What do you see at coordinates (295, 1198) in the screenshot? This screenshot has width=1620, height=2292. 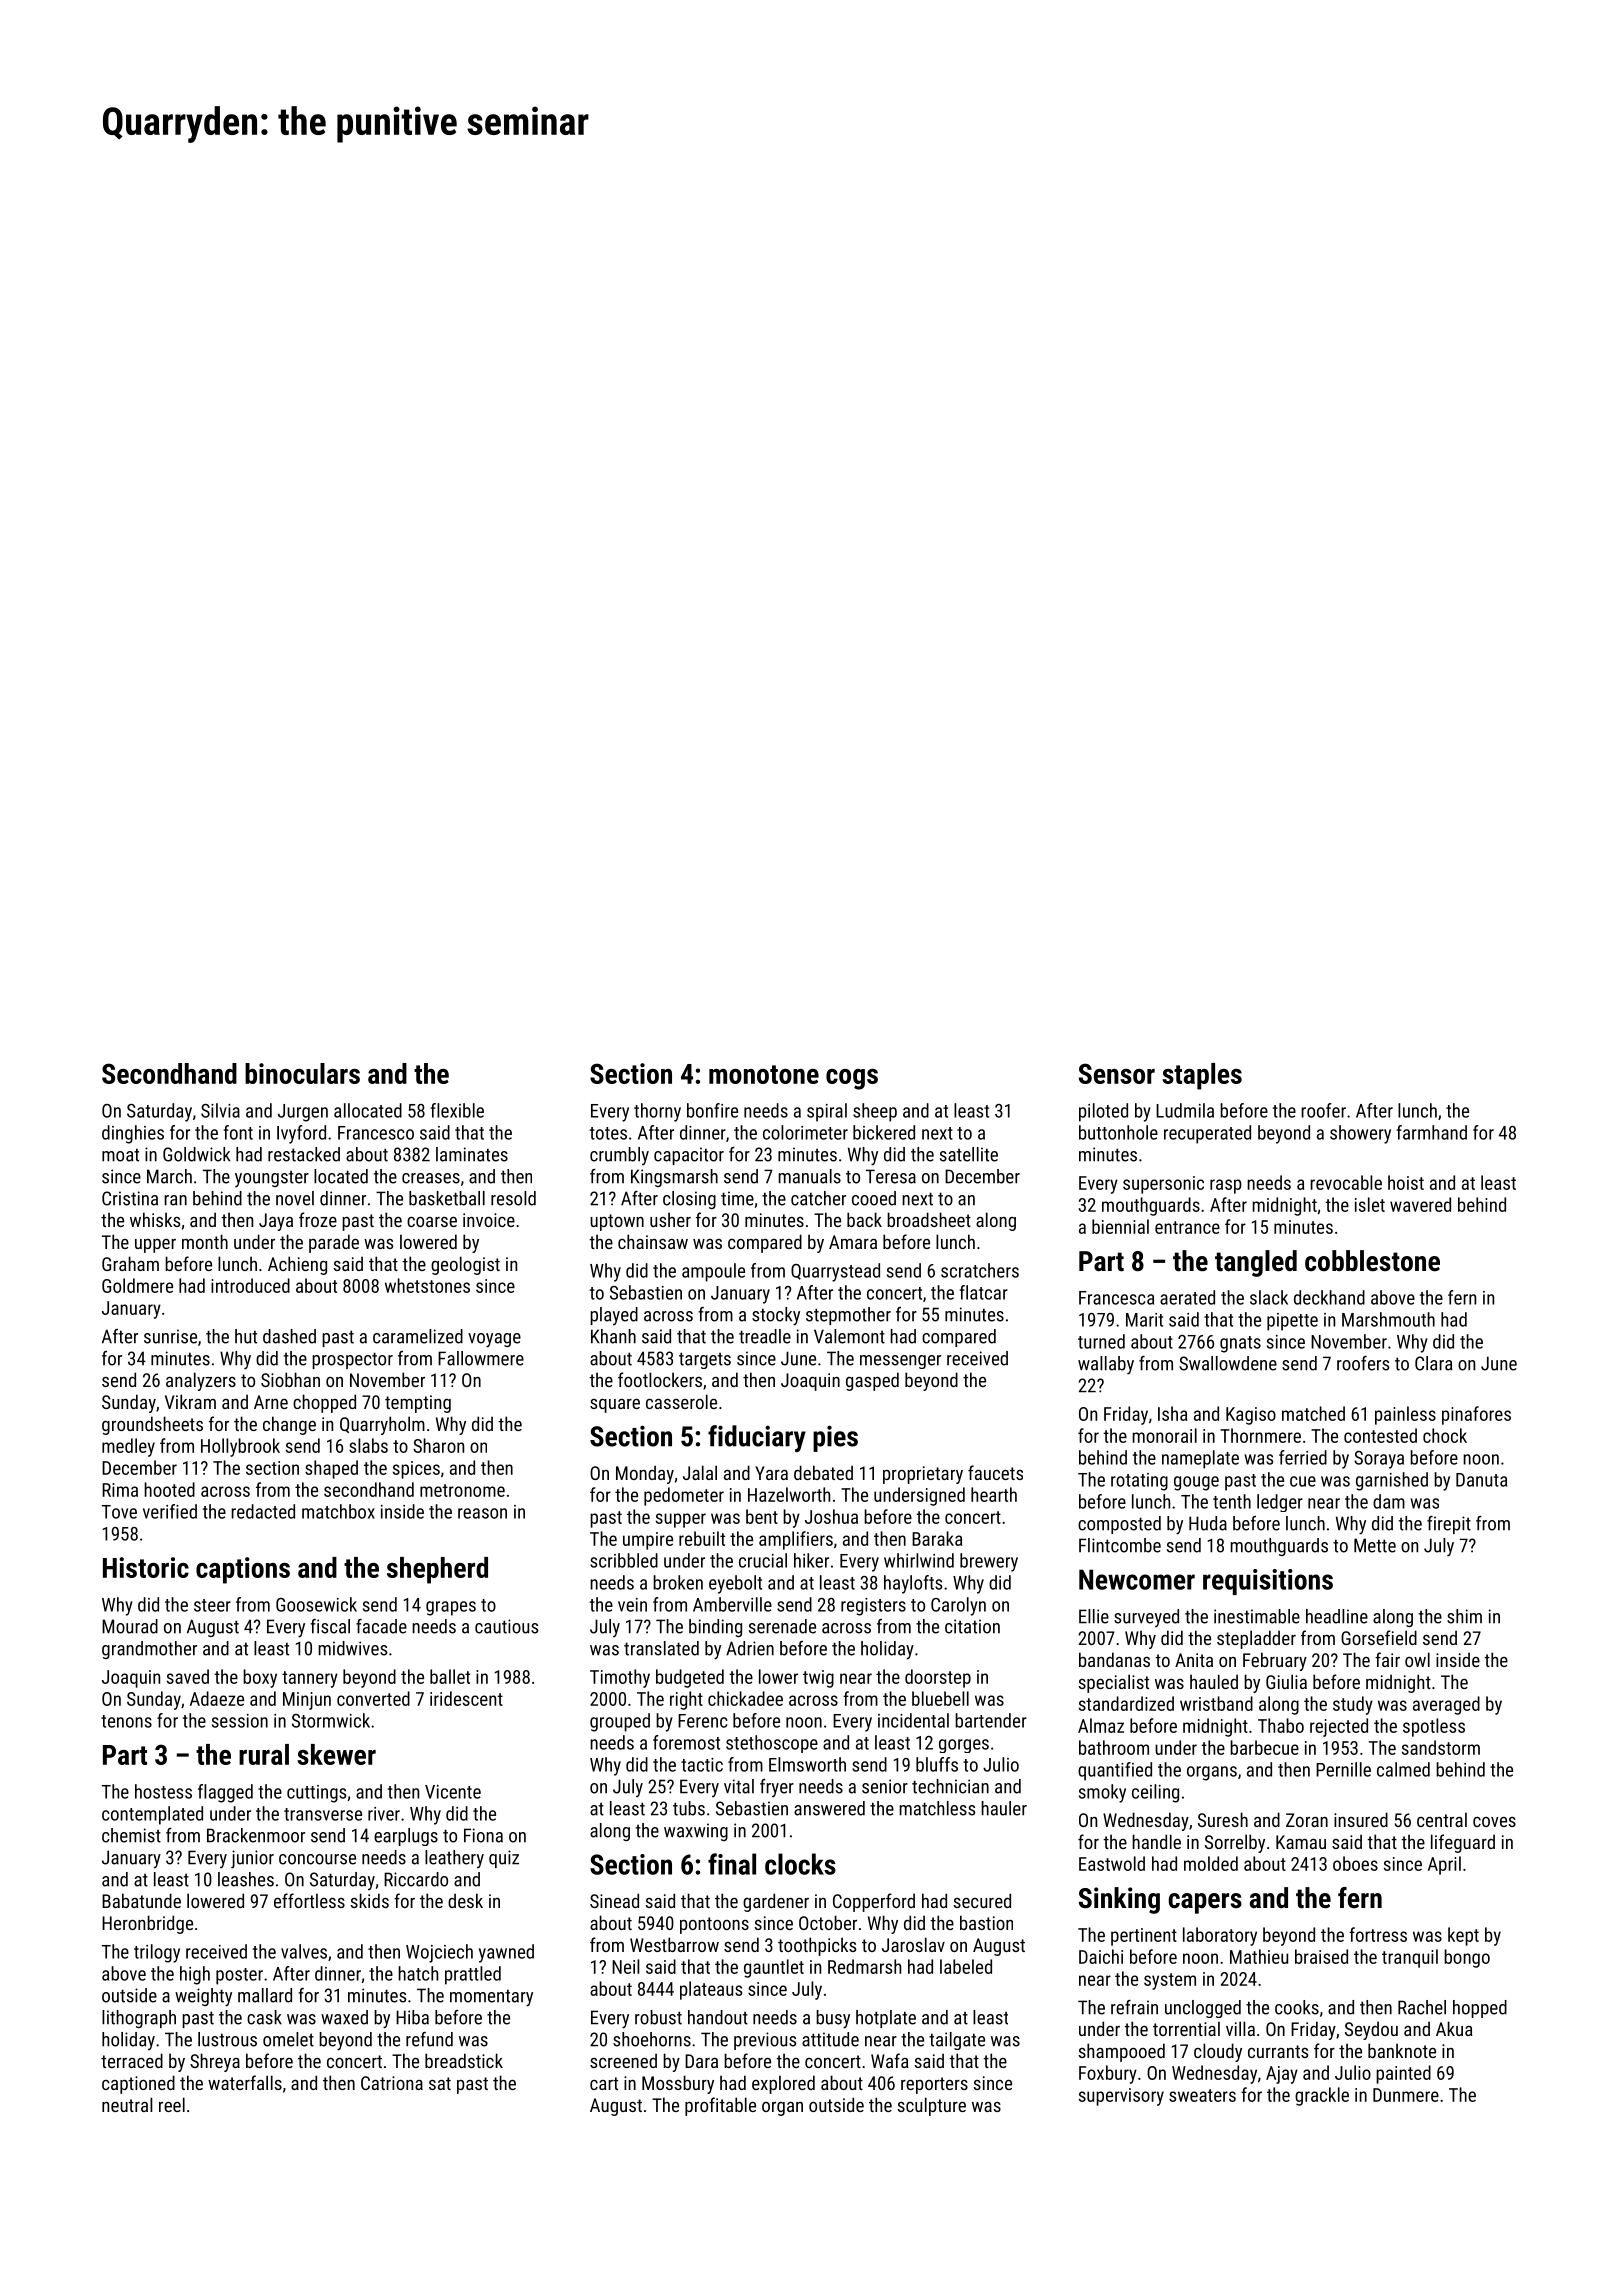 I see `novel` at bounding box center [295, 1198].
